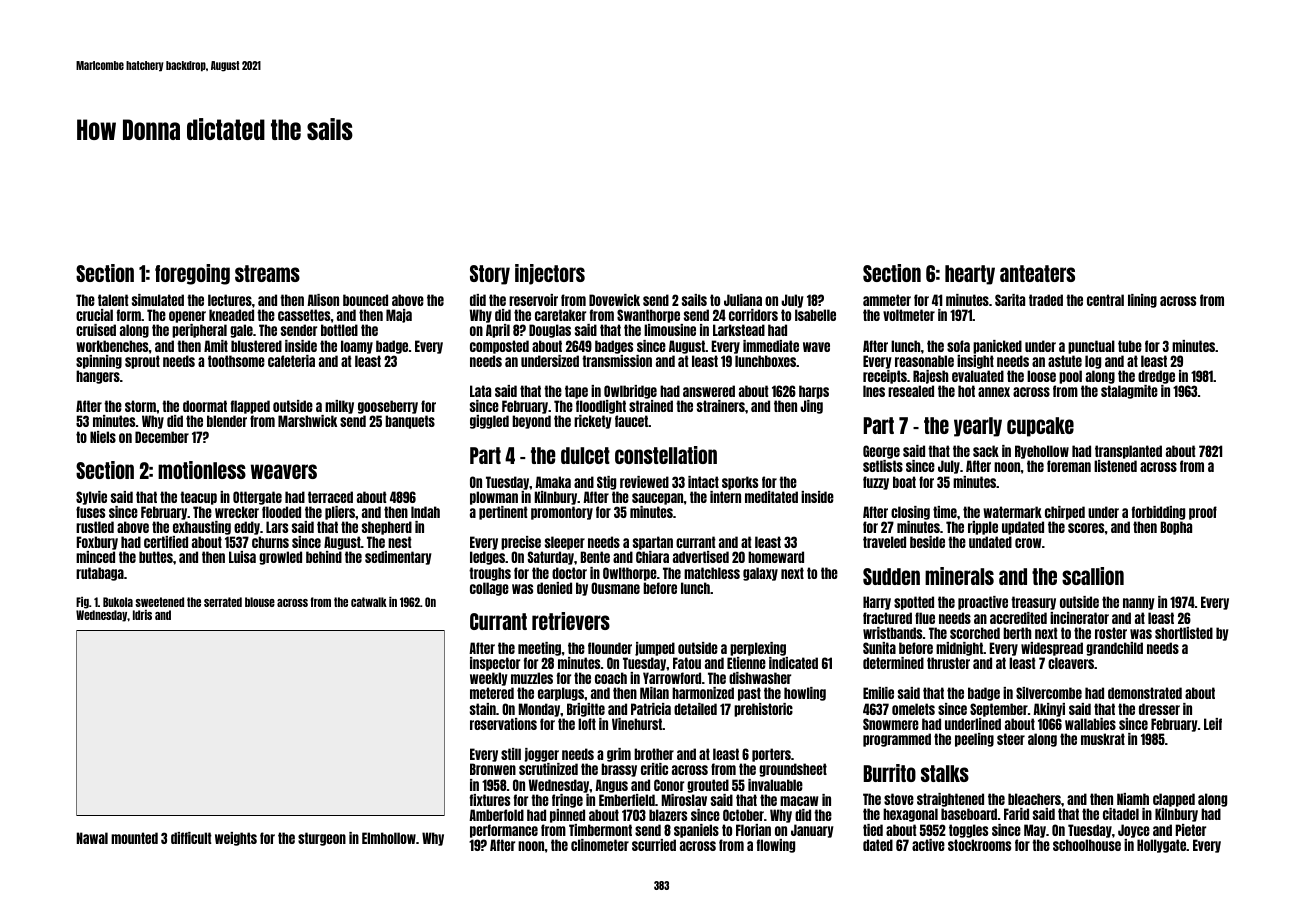  What do you see at coordinates (1037, 273) in the image?
I see `anteaters` at bounding box center [1037, 273].
